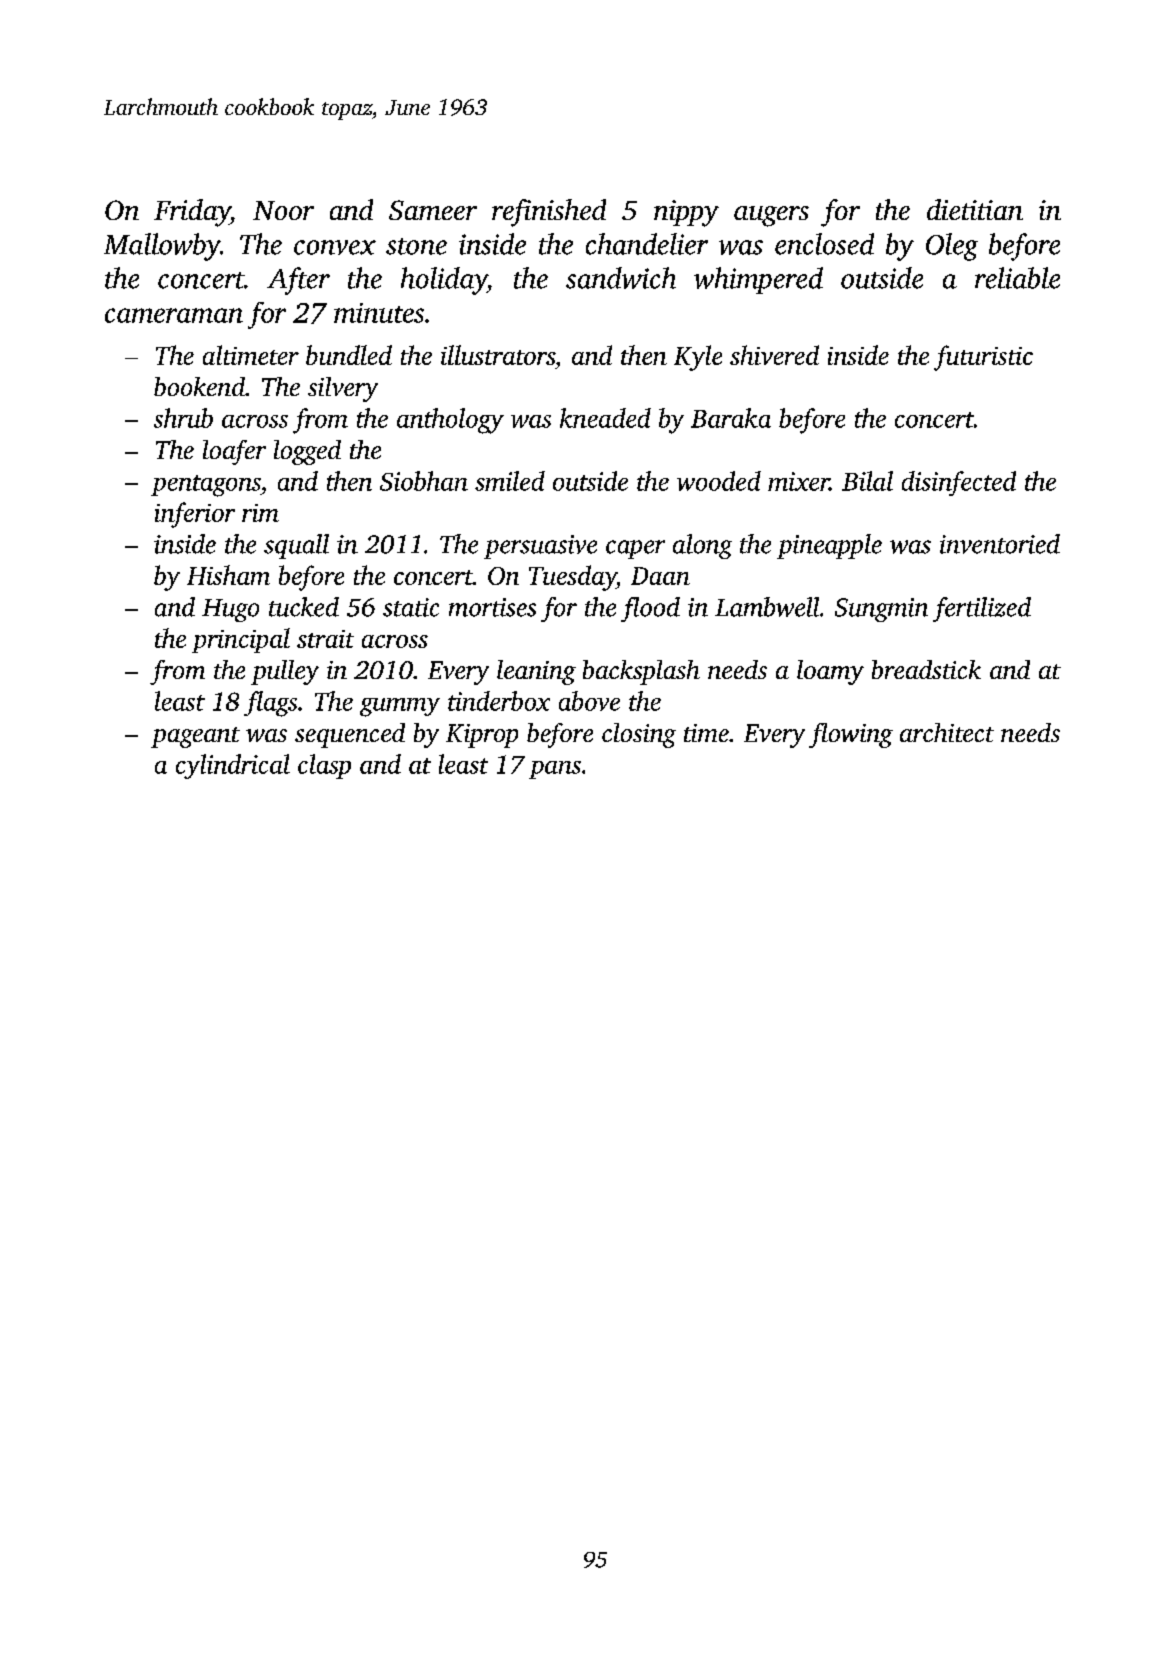 This document has height=1654, width=1165. Describe the element at coordinates (324, 766) in the document. I see `clasp` at that location.
